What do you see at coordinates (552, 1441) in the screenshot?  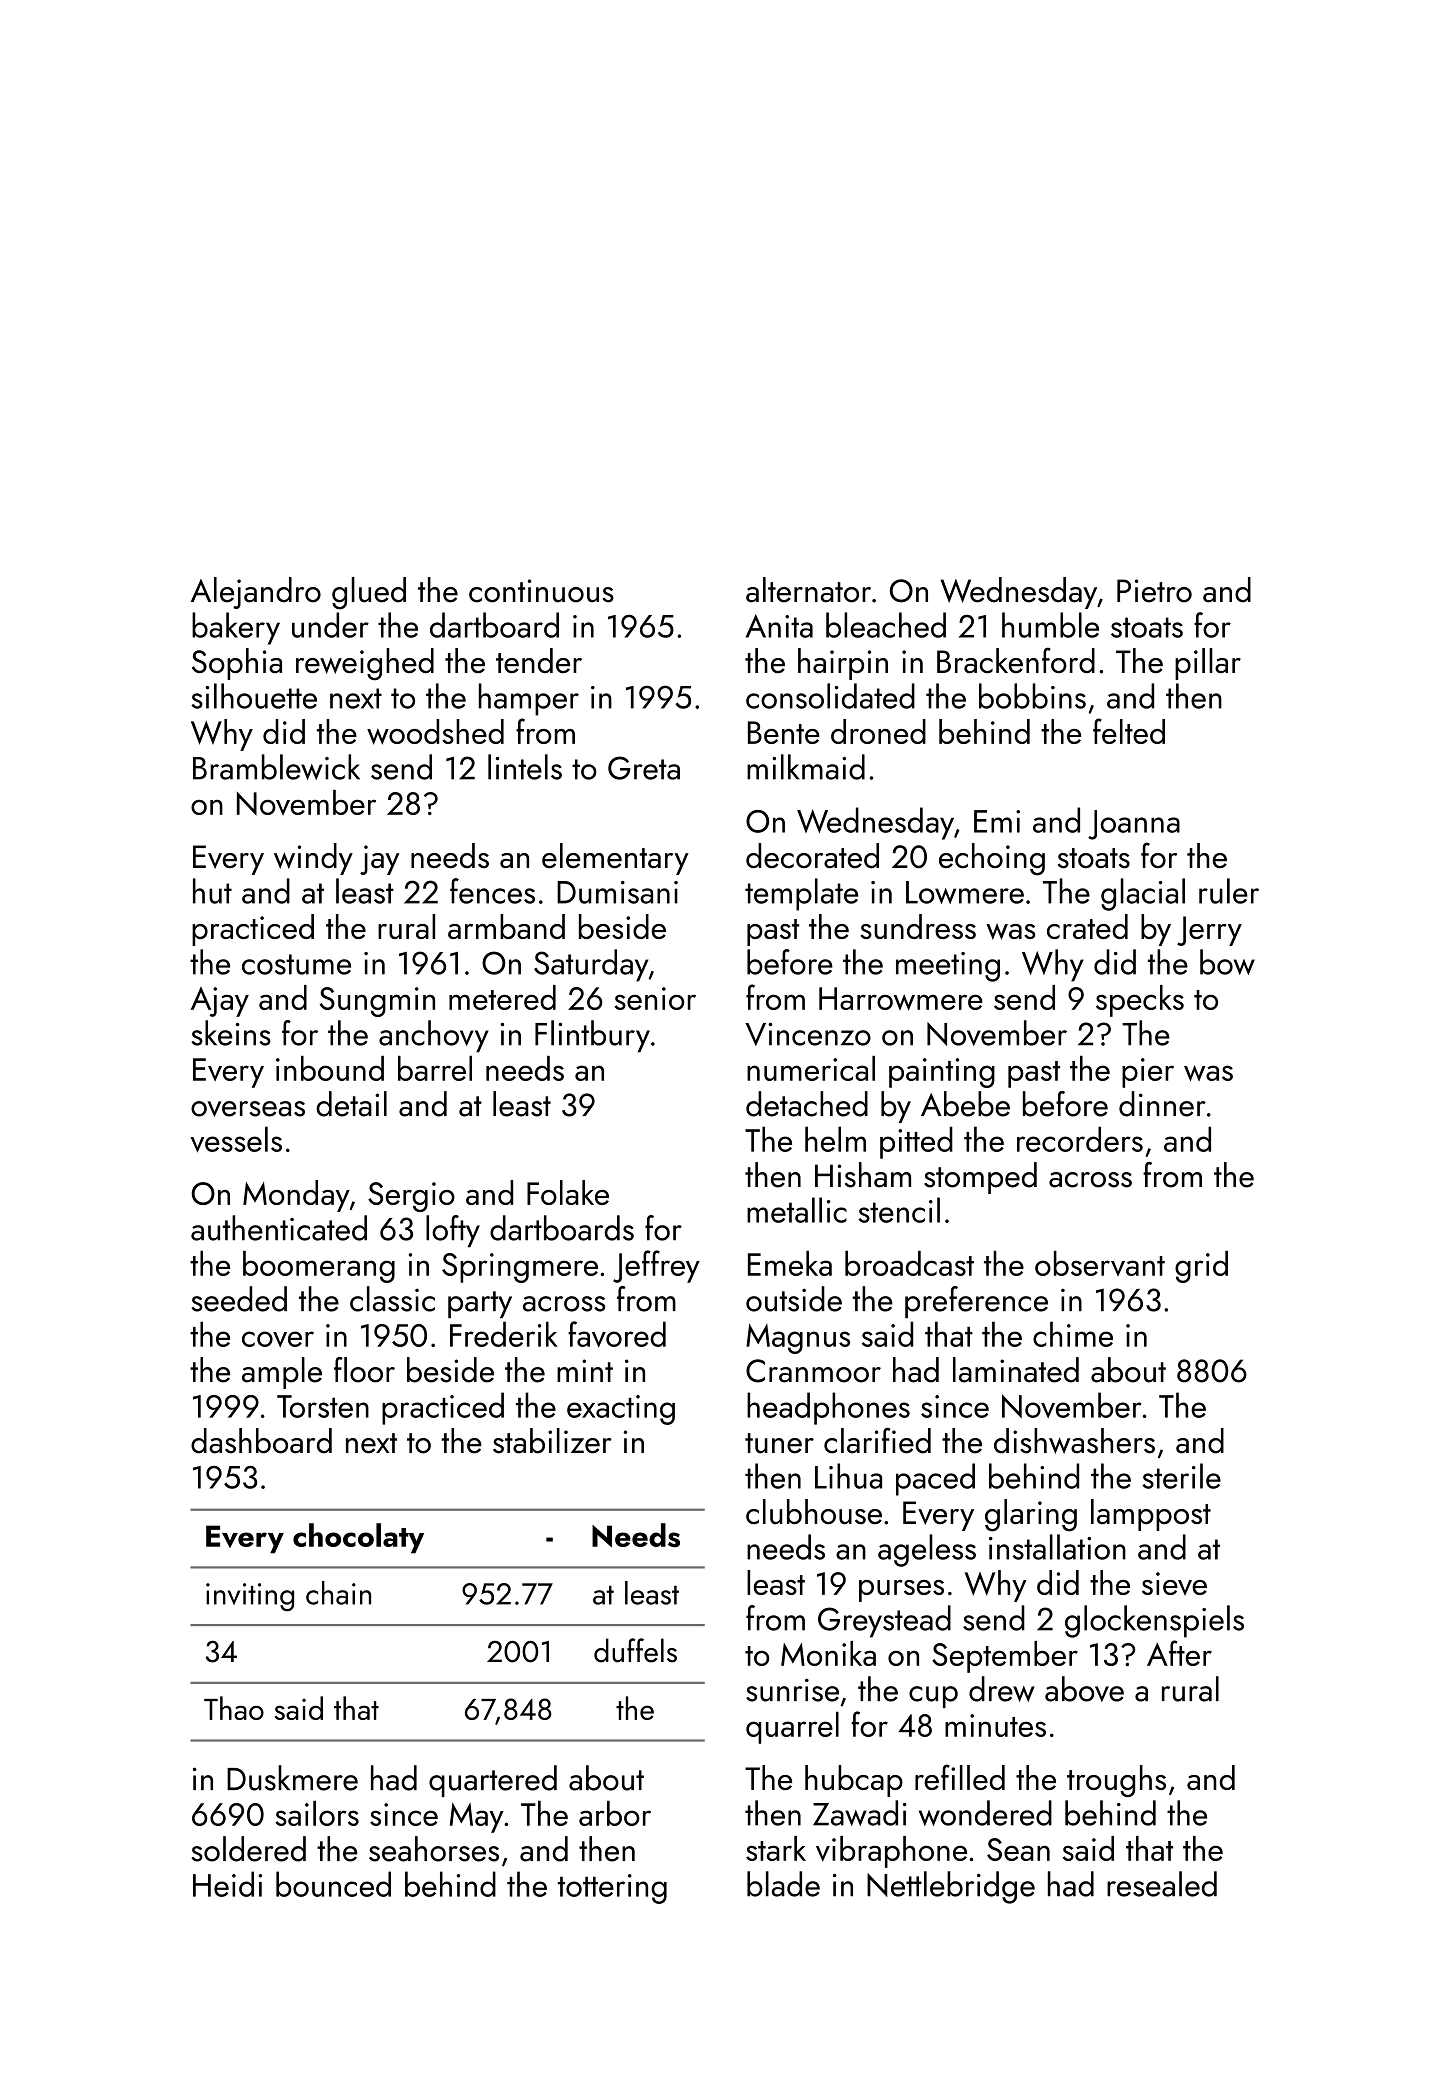 I see `stabilizer` at bounding box center [552, 1441].
